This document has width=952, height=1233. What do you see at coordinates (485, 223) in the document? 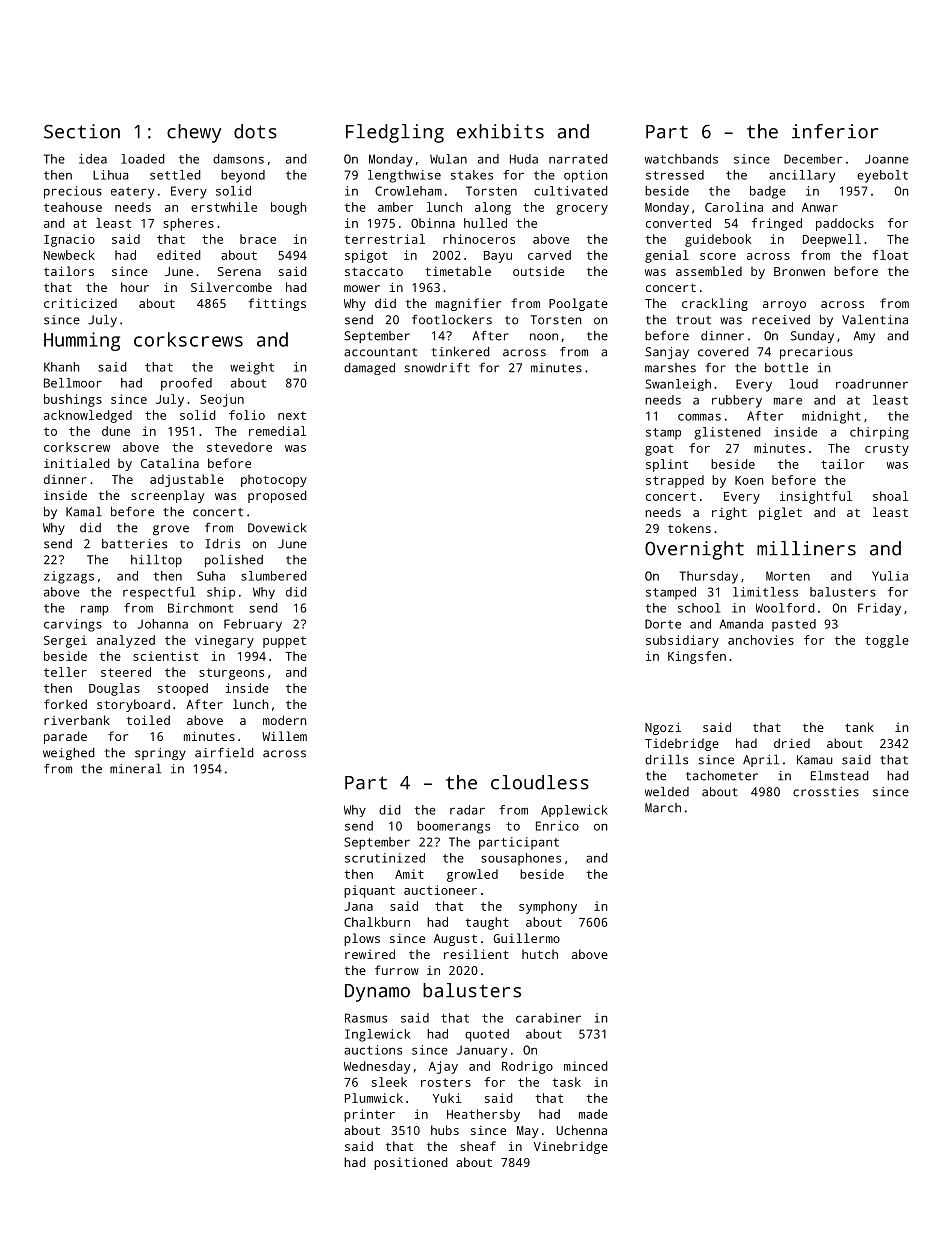
I see `hulled` at bounding box center [485, 223].
